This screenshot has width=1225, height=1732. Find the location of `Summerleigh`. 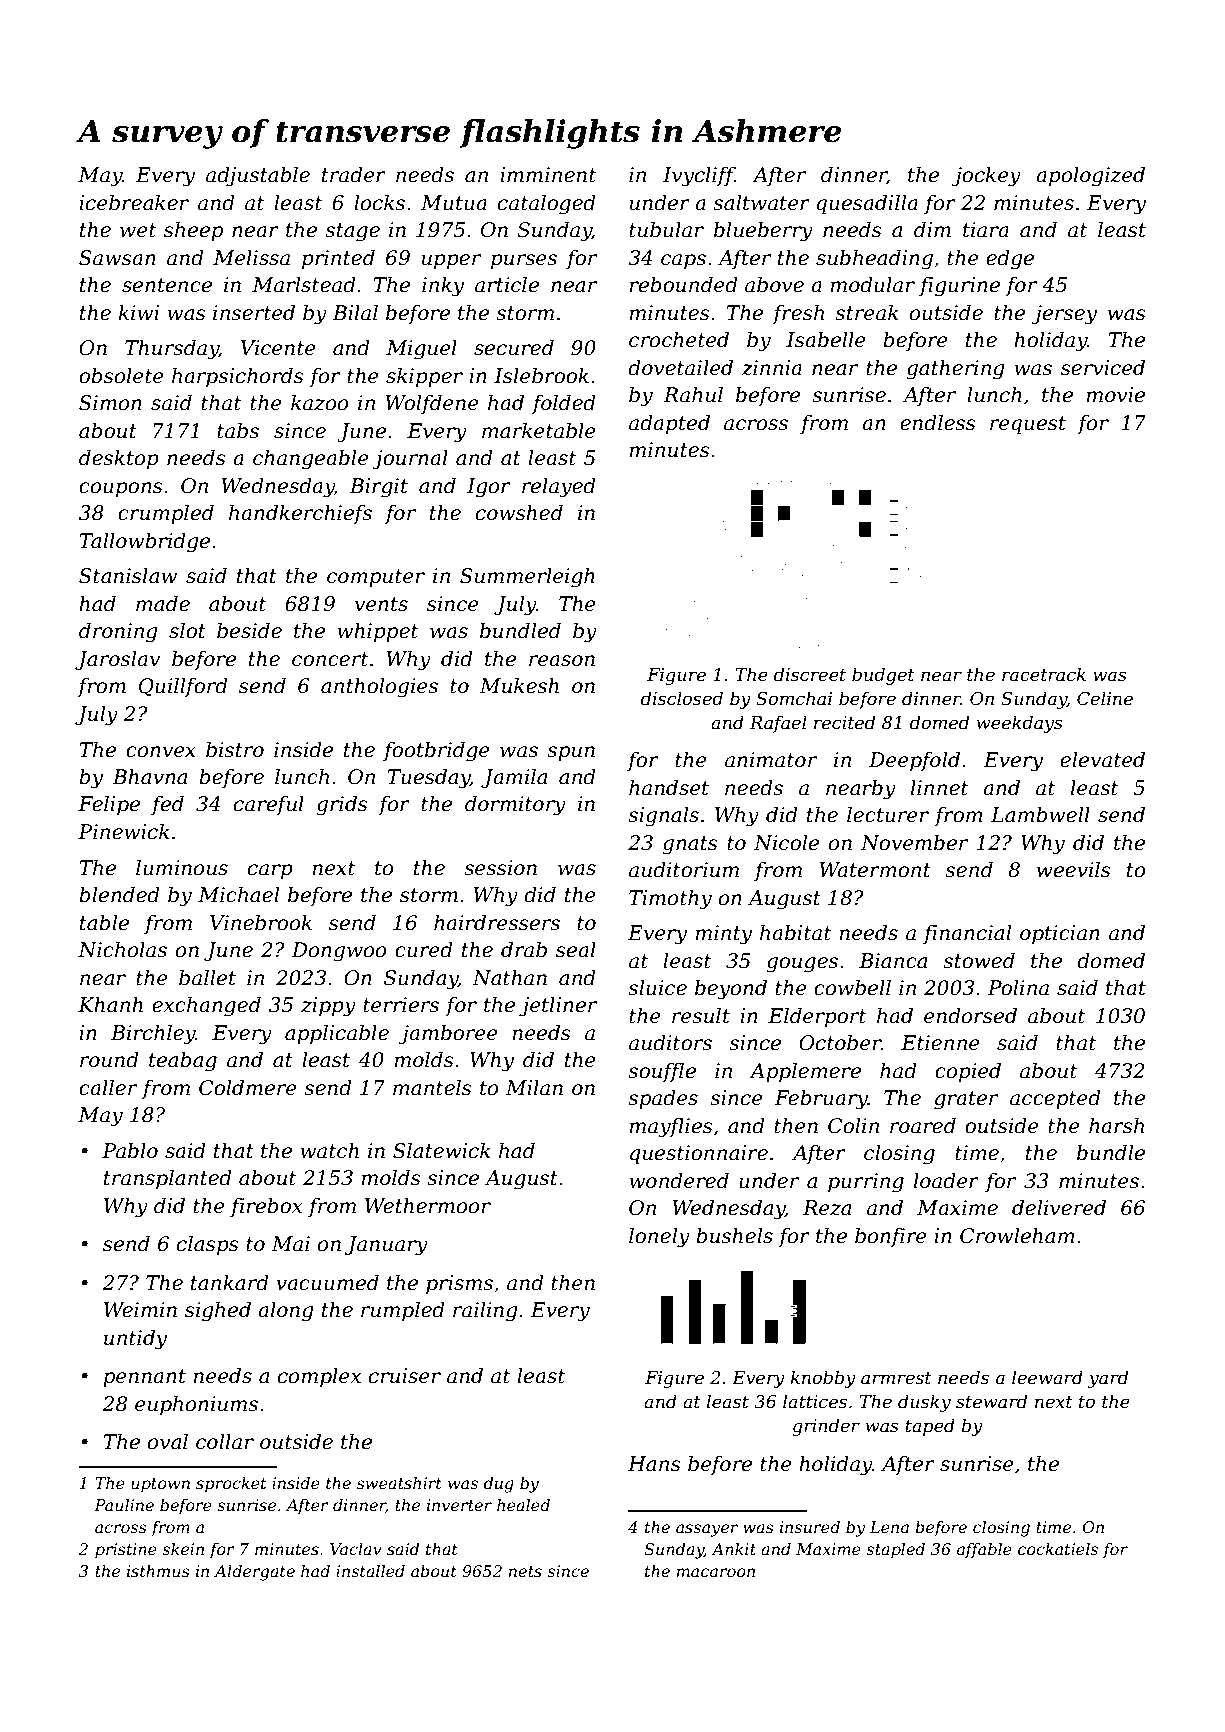

Summerleigh is located at coordinates (527, 577).
